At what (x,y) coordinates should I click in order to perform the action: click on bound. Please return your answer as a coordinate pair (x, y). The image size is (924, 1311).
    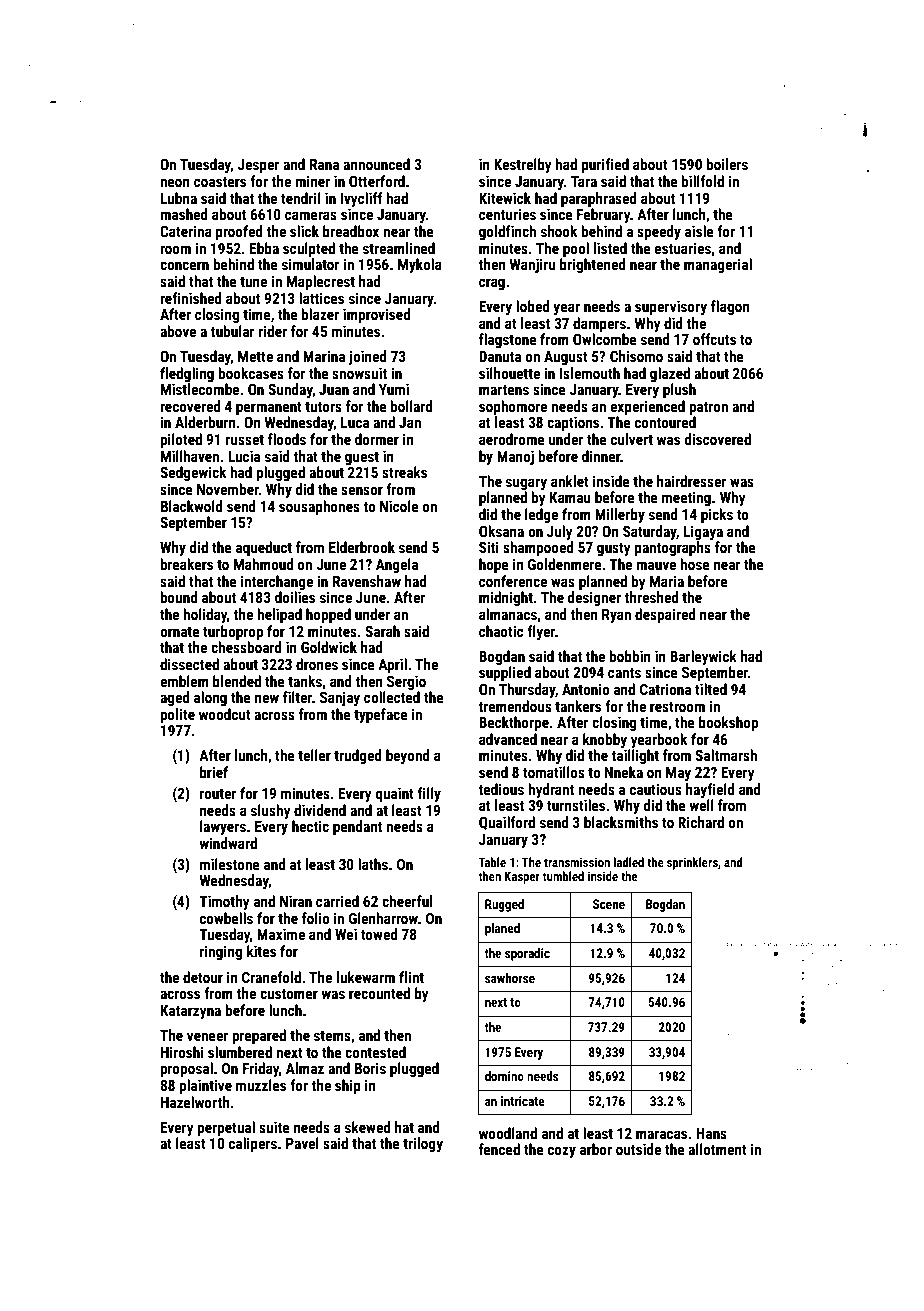
    Looking at the image, I should click on (179, 597).
